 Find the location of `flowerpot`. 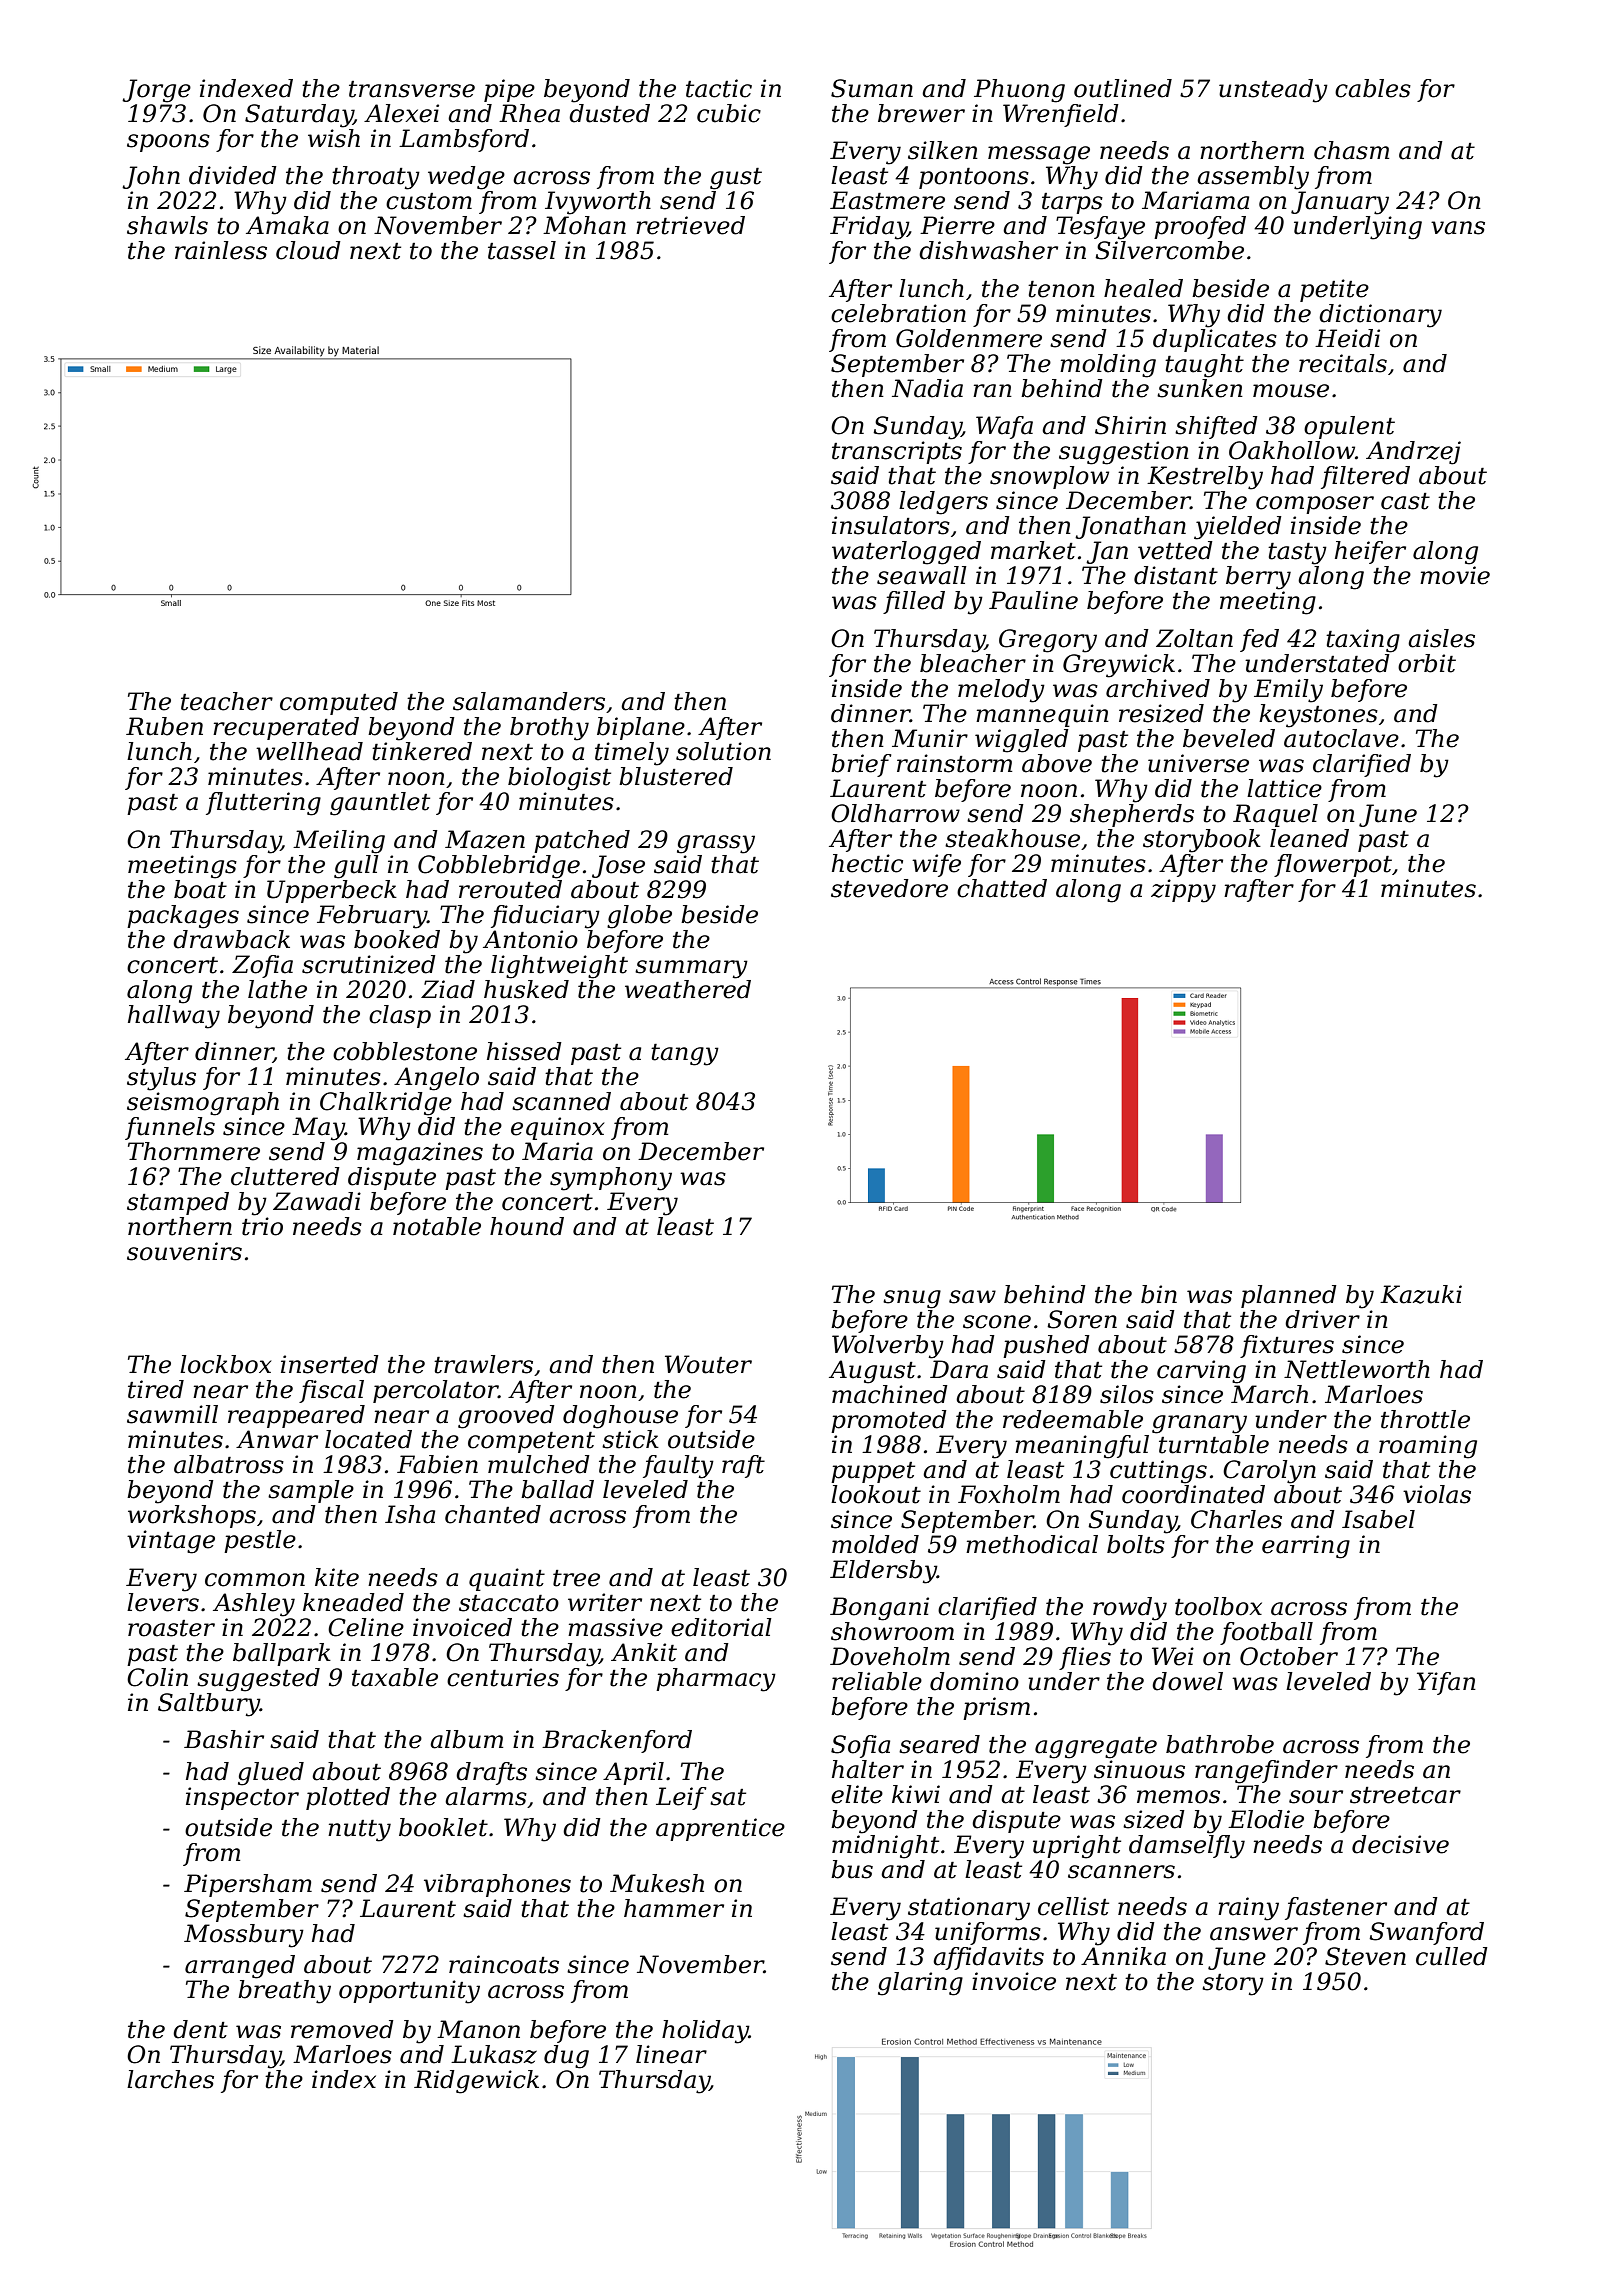

flowerpot is located at coordinates (1333, 865).
